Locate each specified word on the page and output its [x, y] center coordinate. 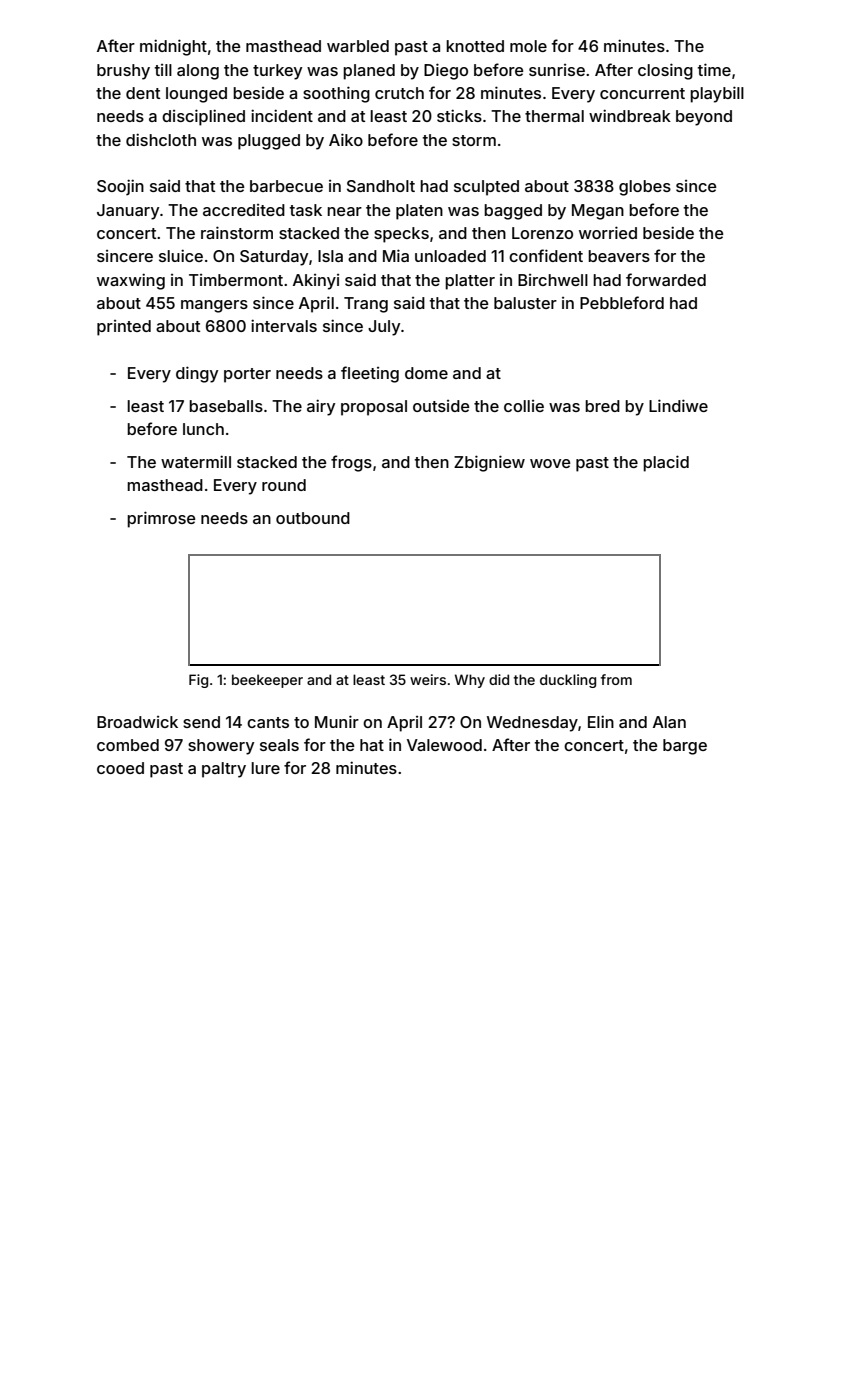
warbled [358, 46]
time [714, 69]
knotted [475, 46]
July [384, 328]
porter [247, 375]
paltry [224, 770]
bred [602, 406]
